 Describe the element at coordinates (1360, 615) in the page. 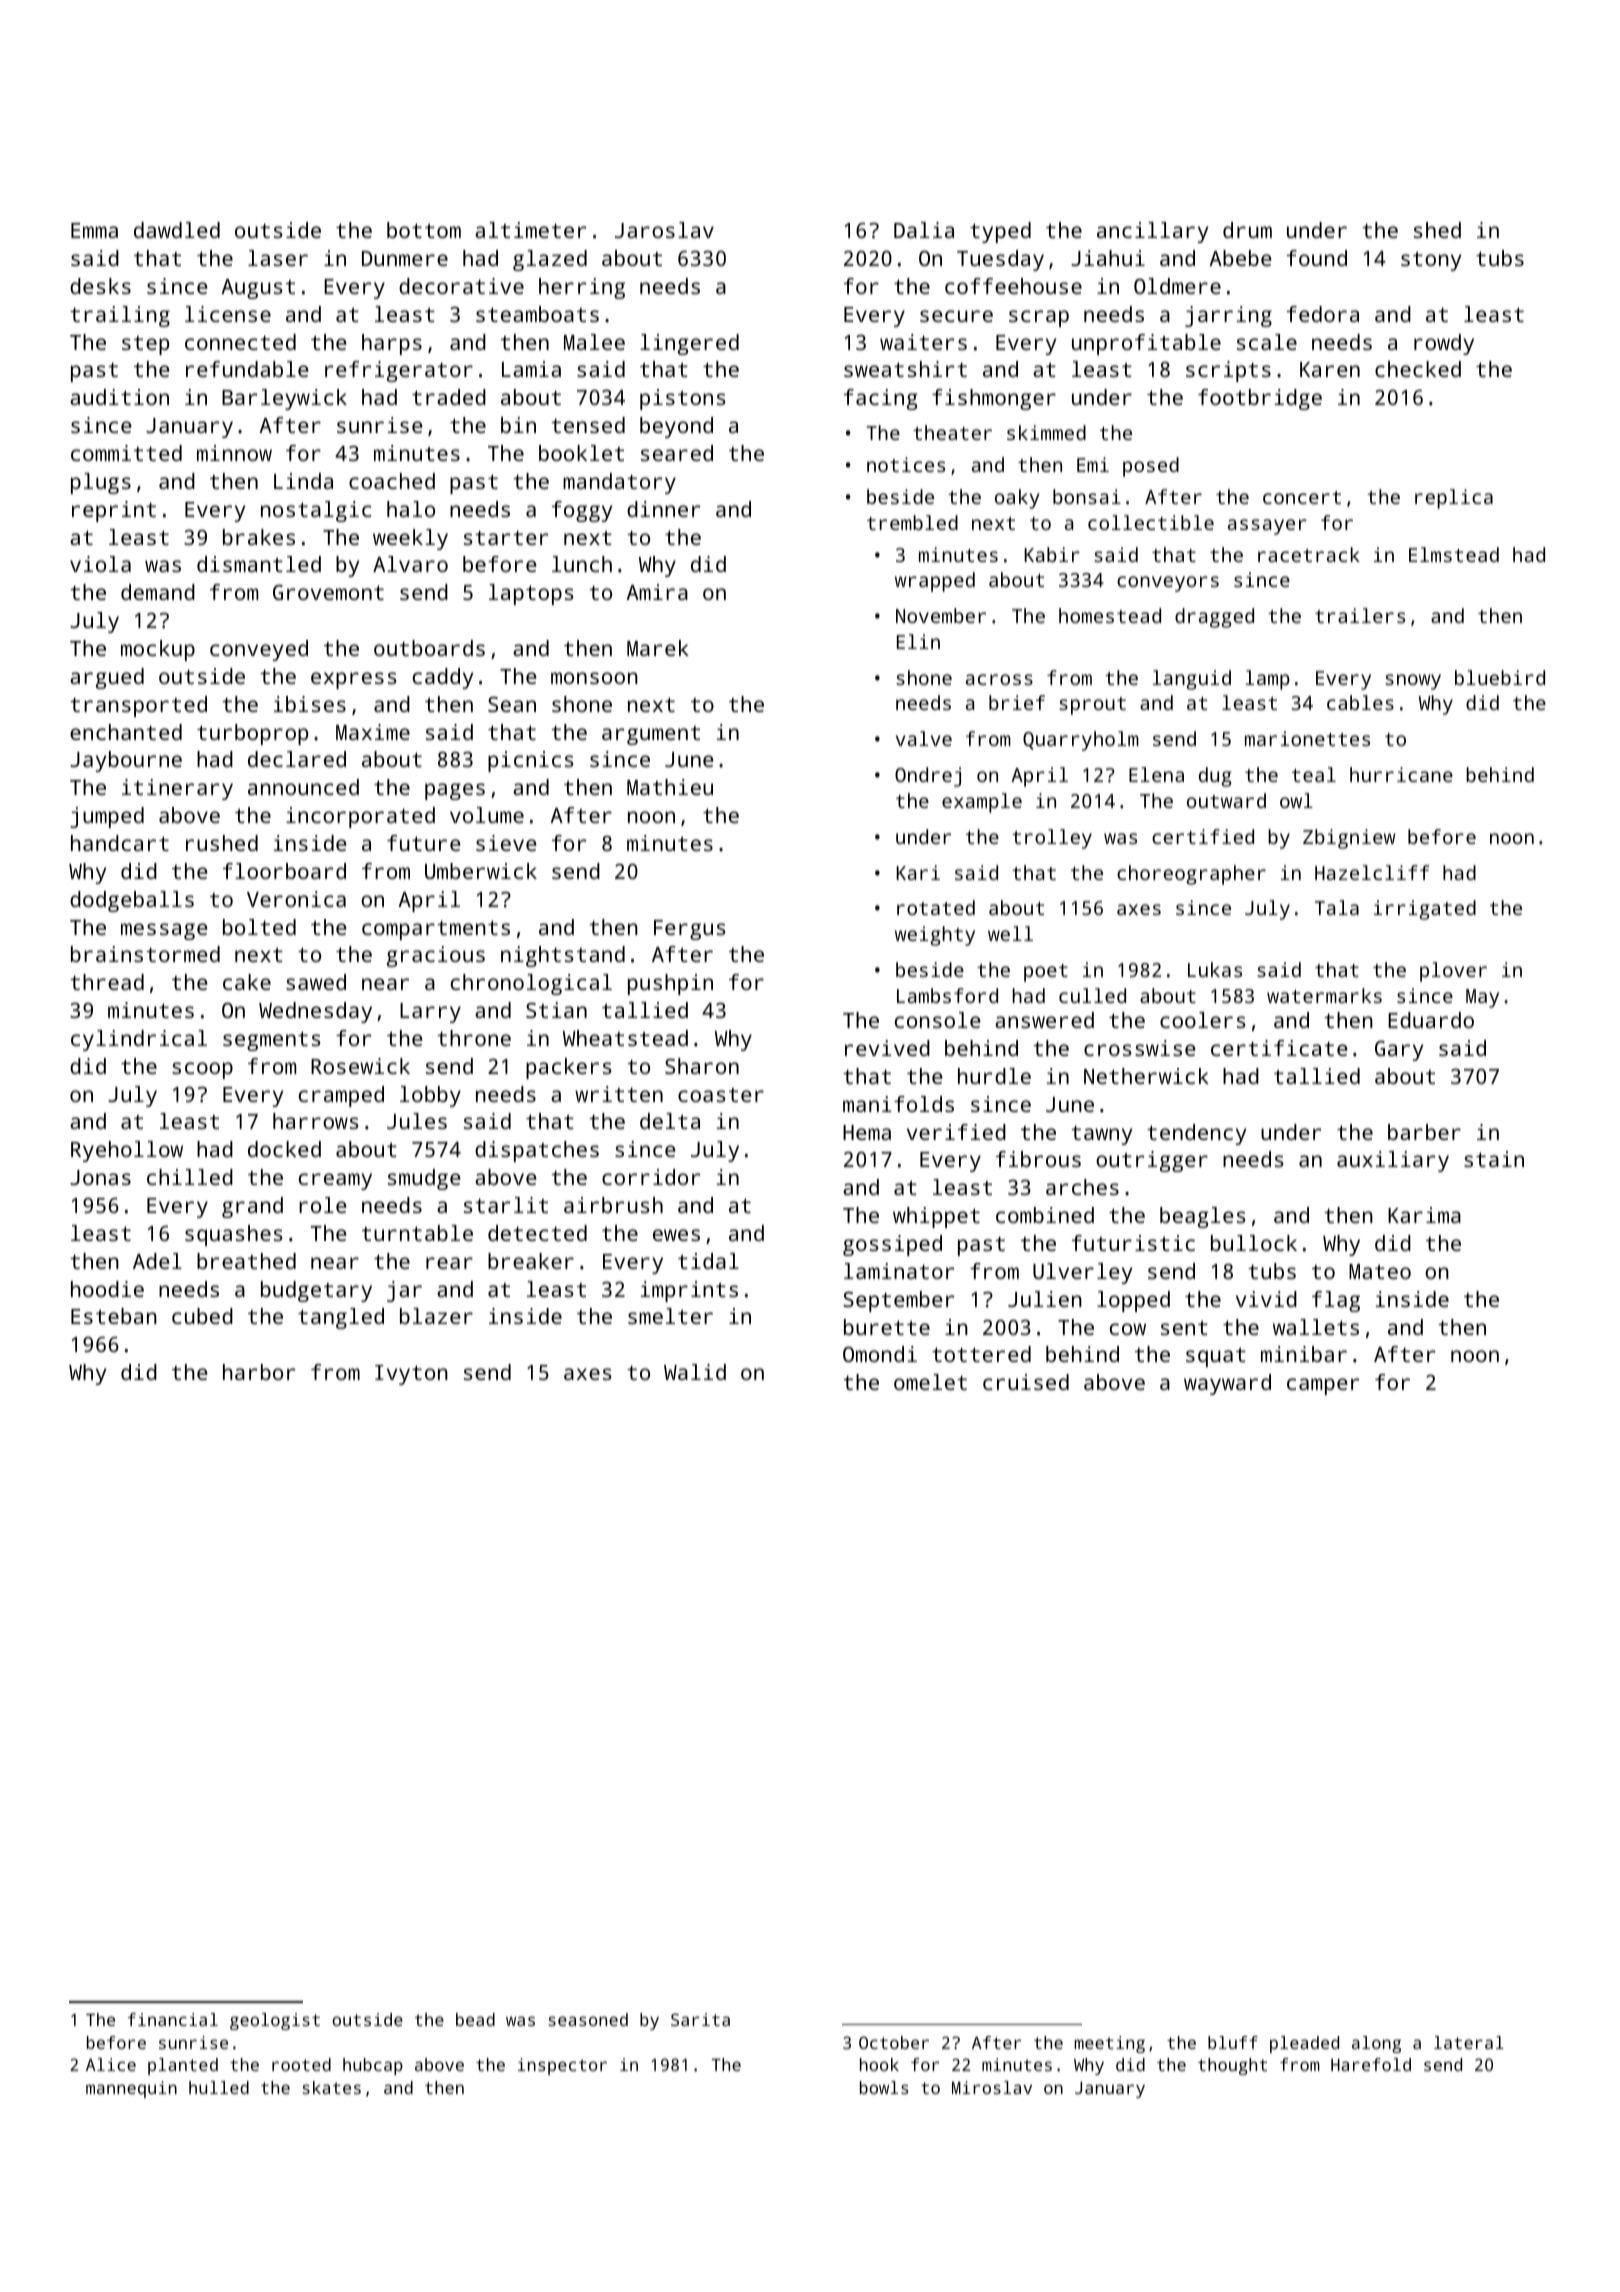

I see `trailers` at that location.
